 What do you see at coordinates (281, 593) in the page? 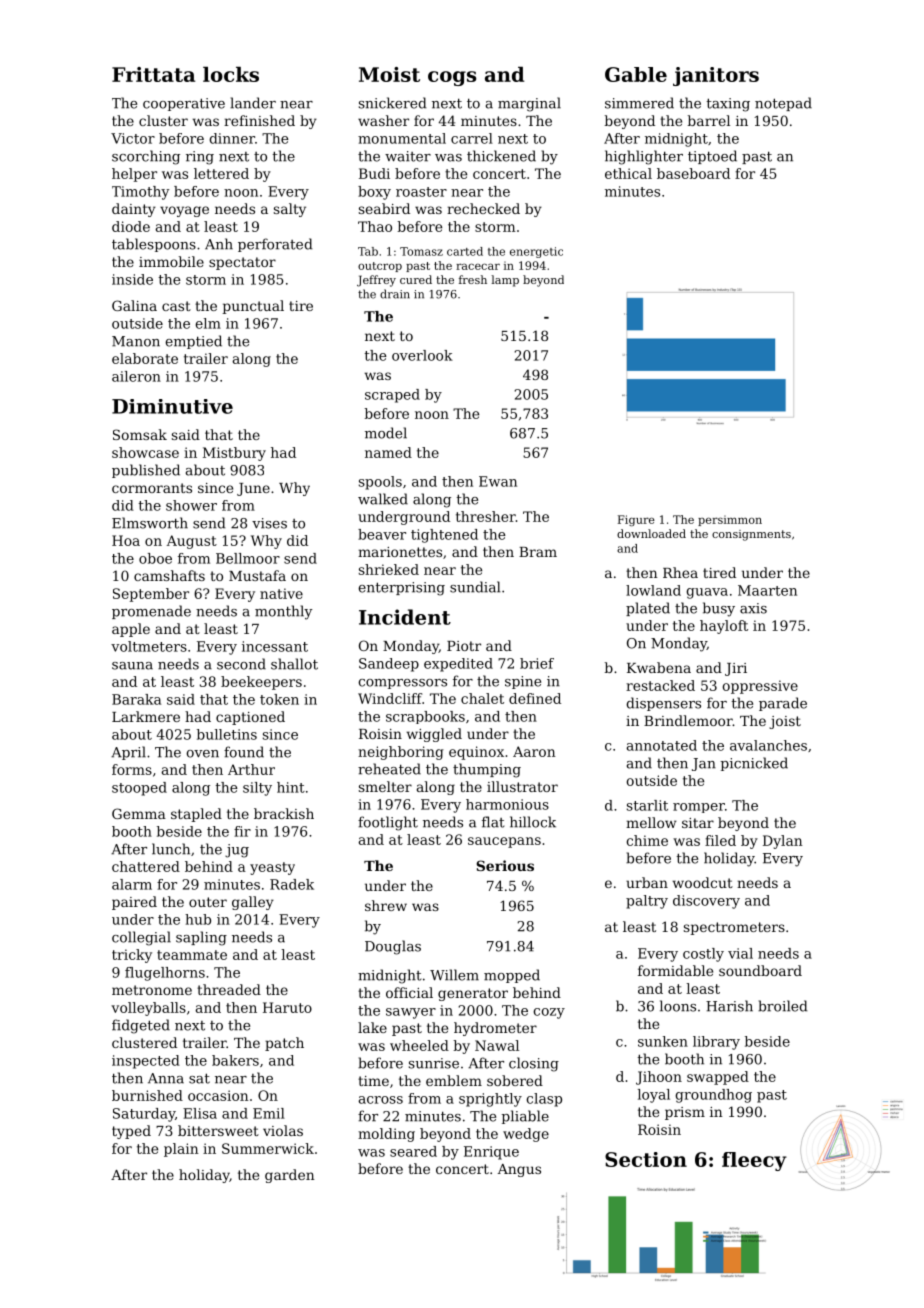
I see `native` at bounding box center [281, 593].
